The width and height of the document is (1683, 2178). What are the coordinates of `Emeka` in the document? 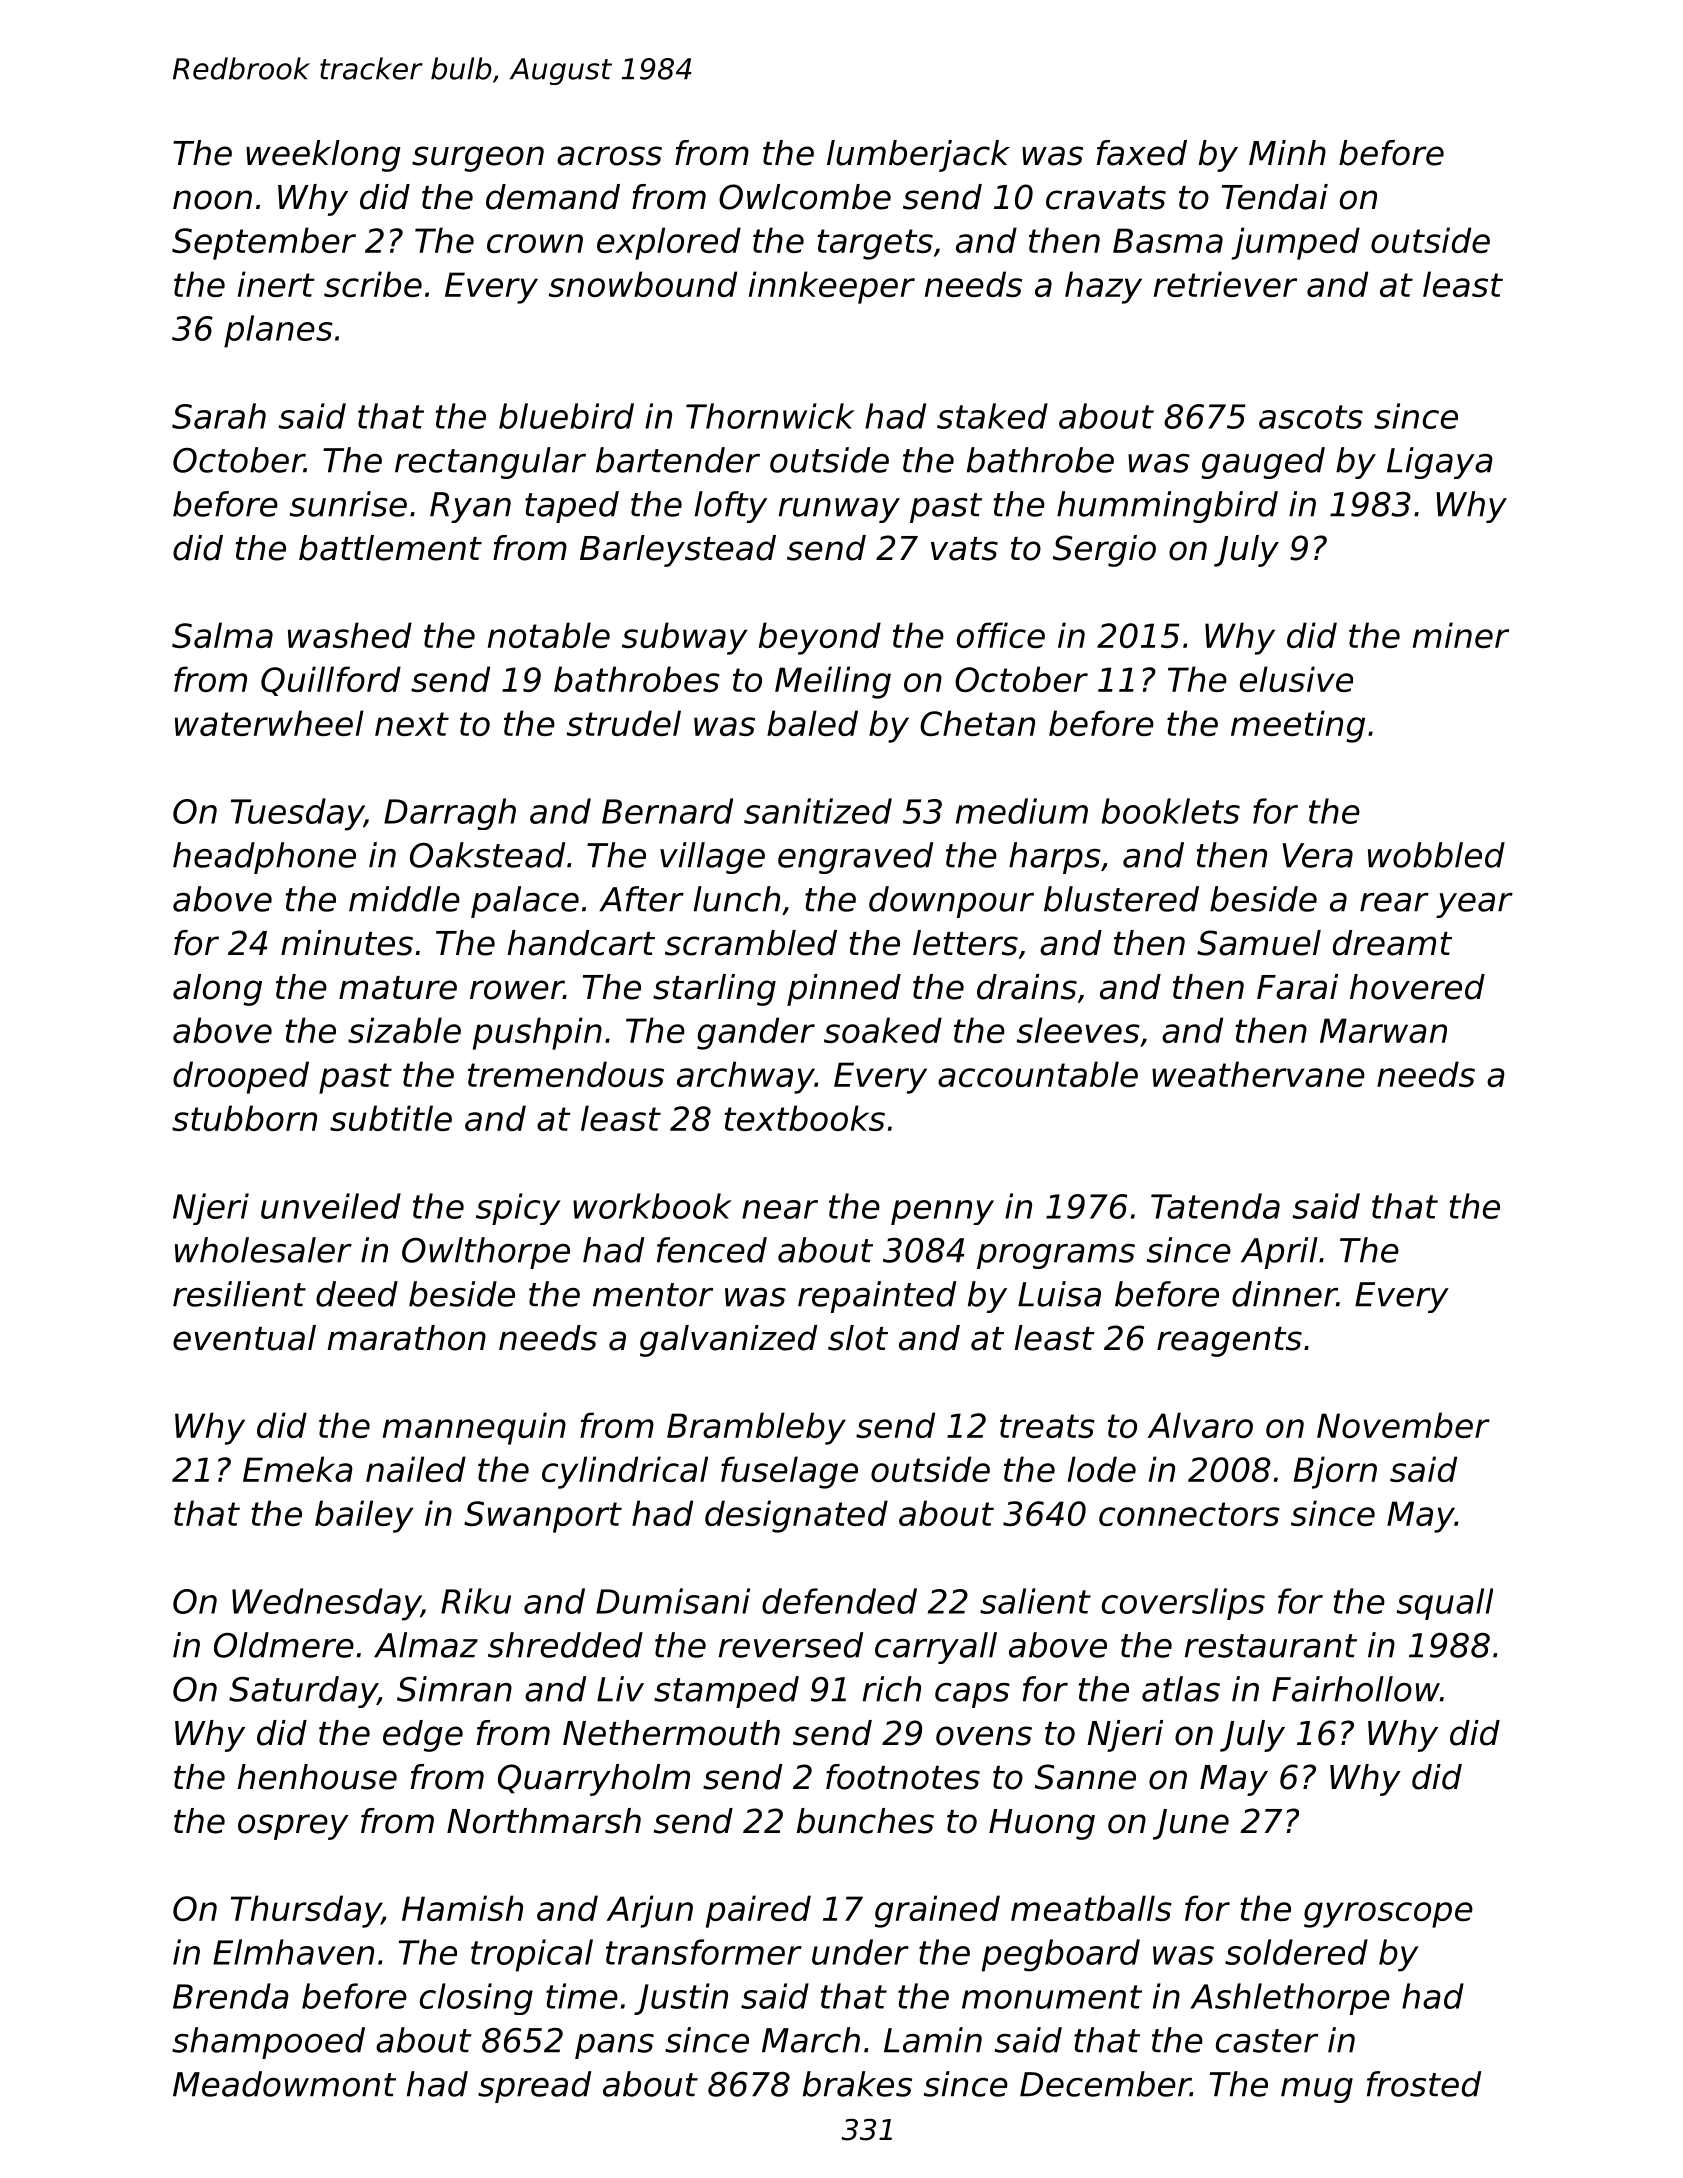 It's located at (298, 1469).
